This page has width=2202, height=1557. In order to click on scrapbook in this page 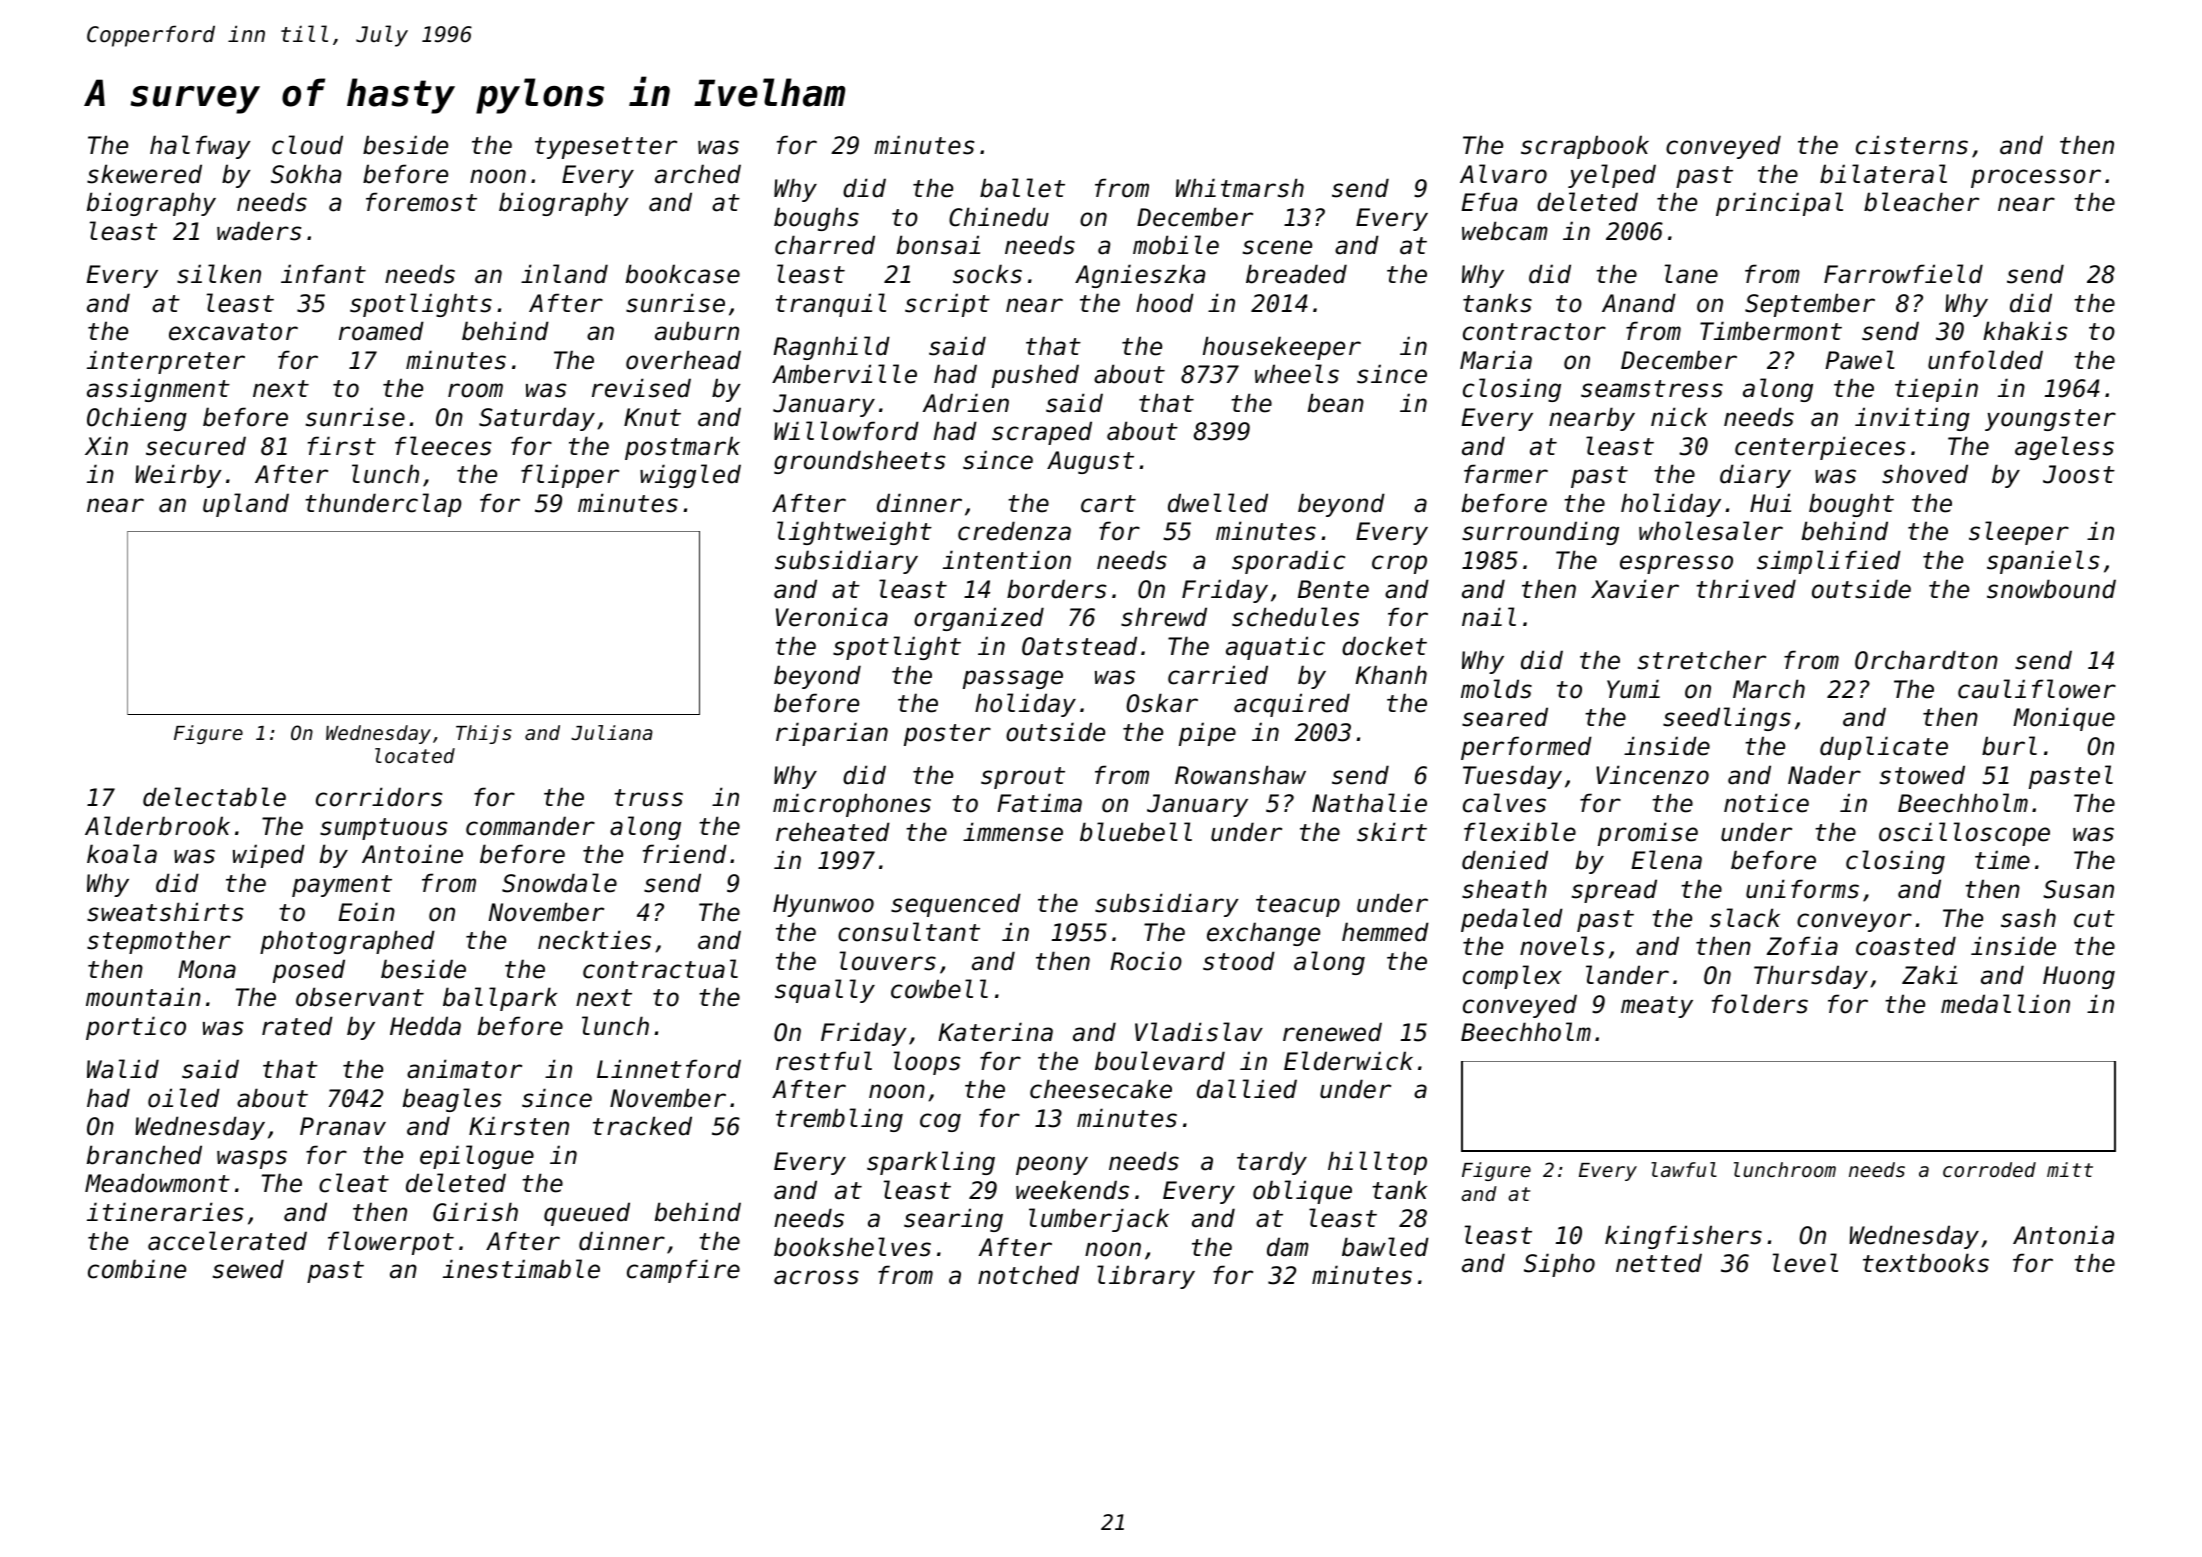, I will do `click(1585, 147)`.
